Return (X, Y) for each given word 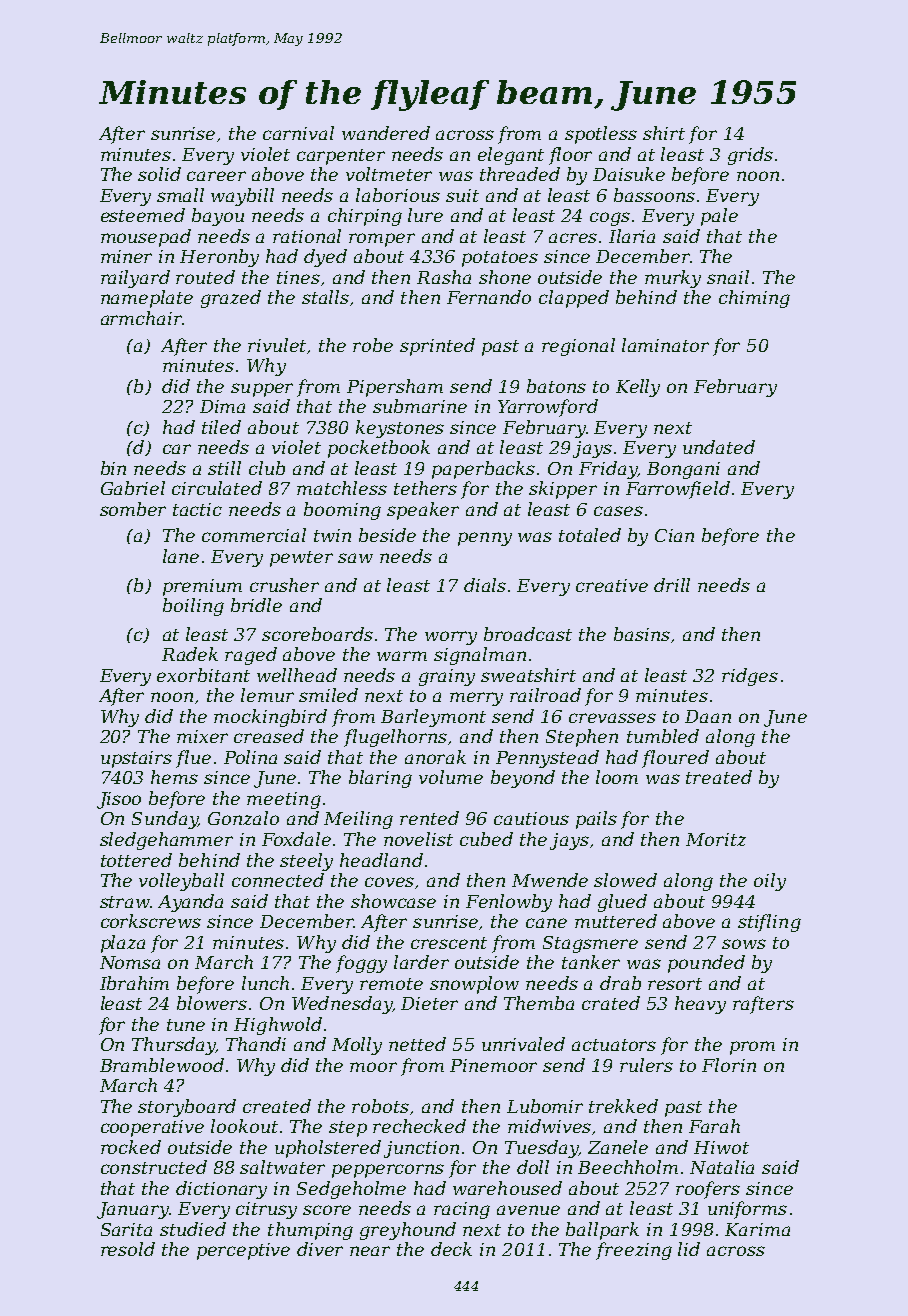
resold (128, 1249)
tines (298, 277)
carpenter (341, 157)
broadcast (528, 634)
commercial (254, 535)
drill (672, 585)
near (370, 1251)
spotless (601, 135)
